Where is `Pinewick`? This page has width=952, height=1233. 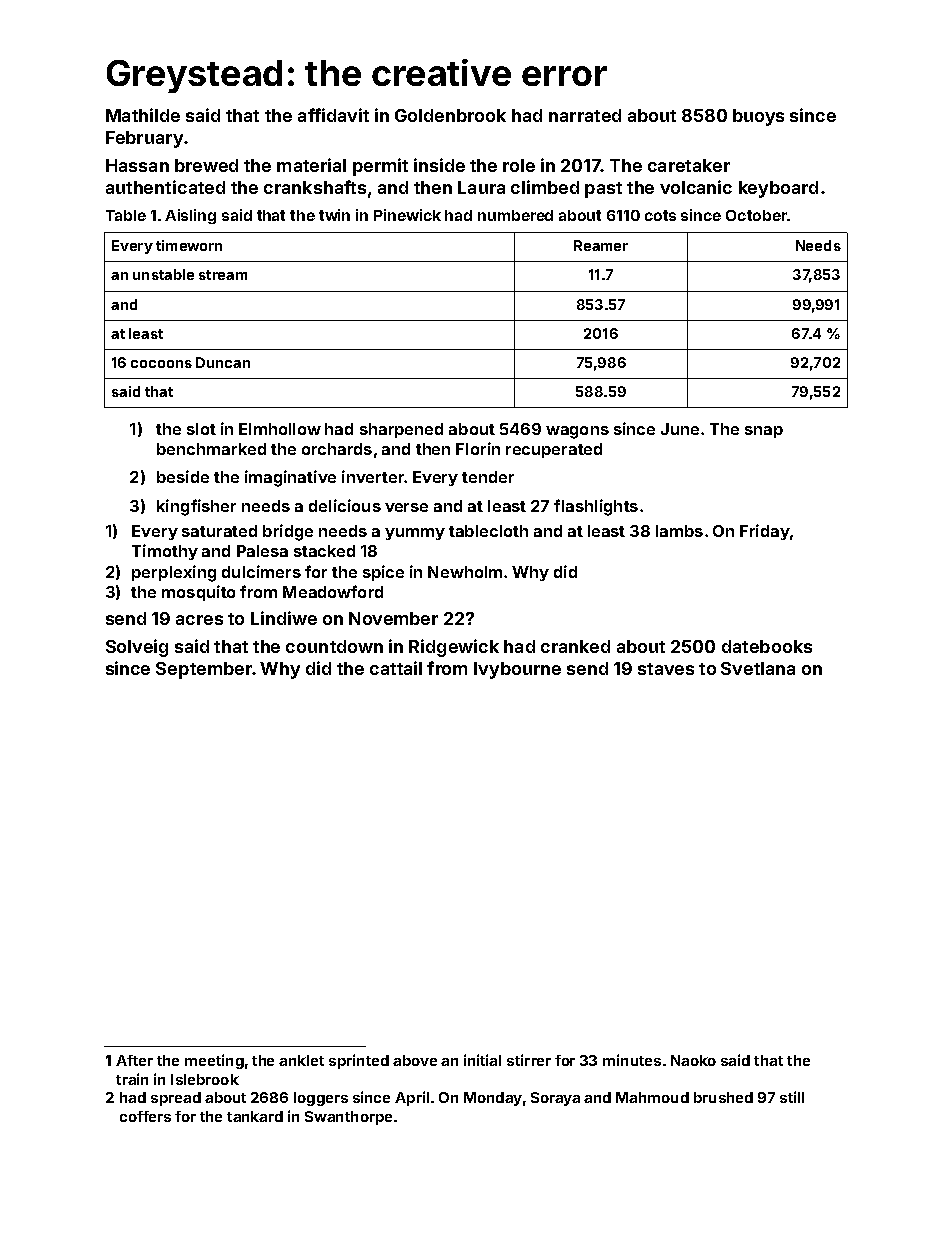
Pinewick is located at coordinates (407, 215).
